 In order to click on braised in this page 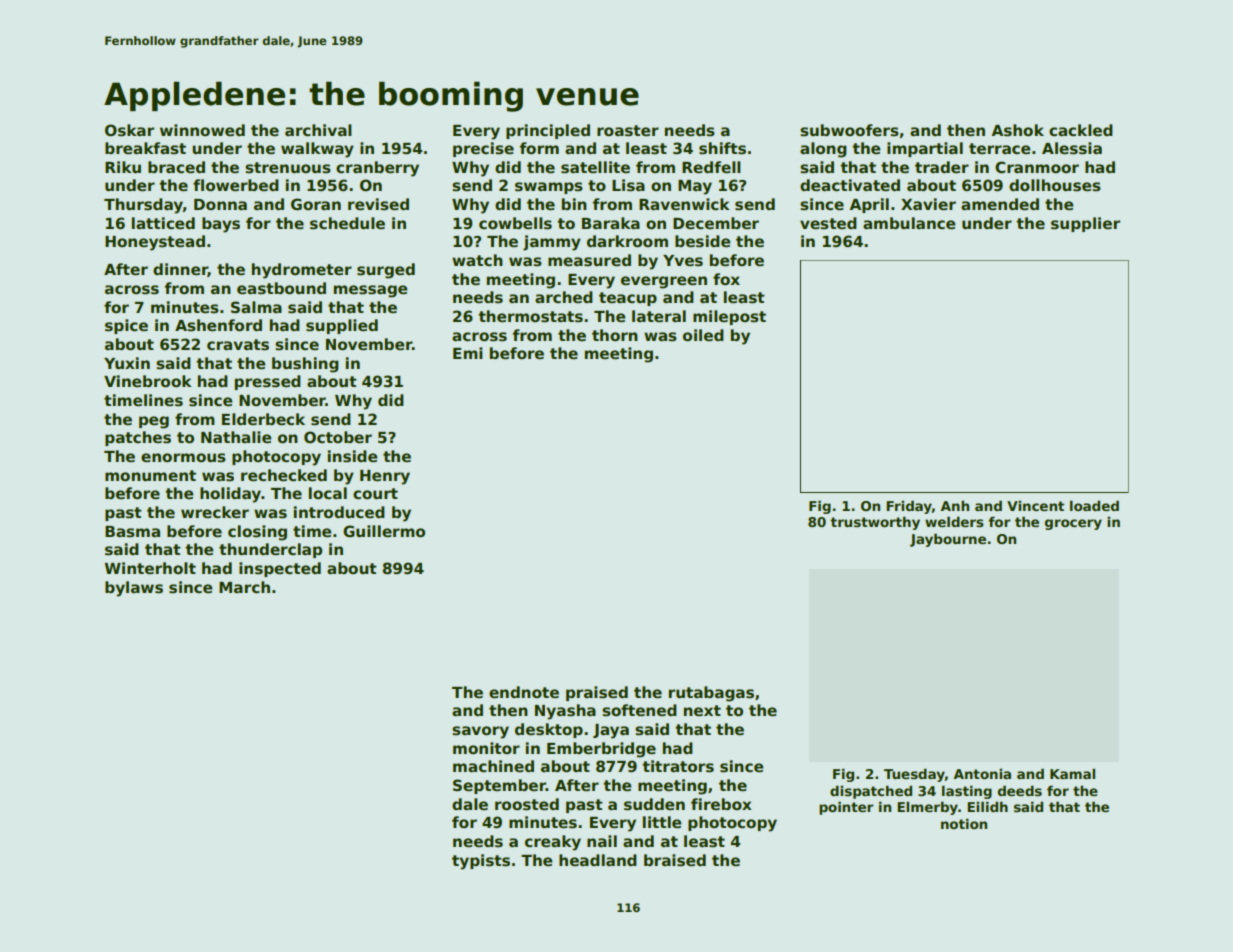, I will do `click(675, 860)`.
